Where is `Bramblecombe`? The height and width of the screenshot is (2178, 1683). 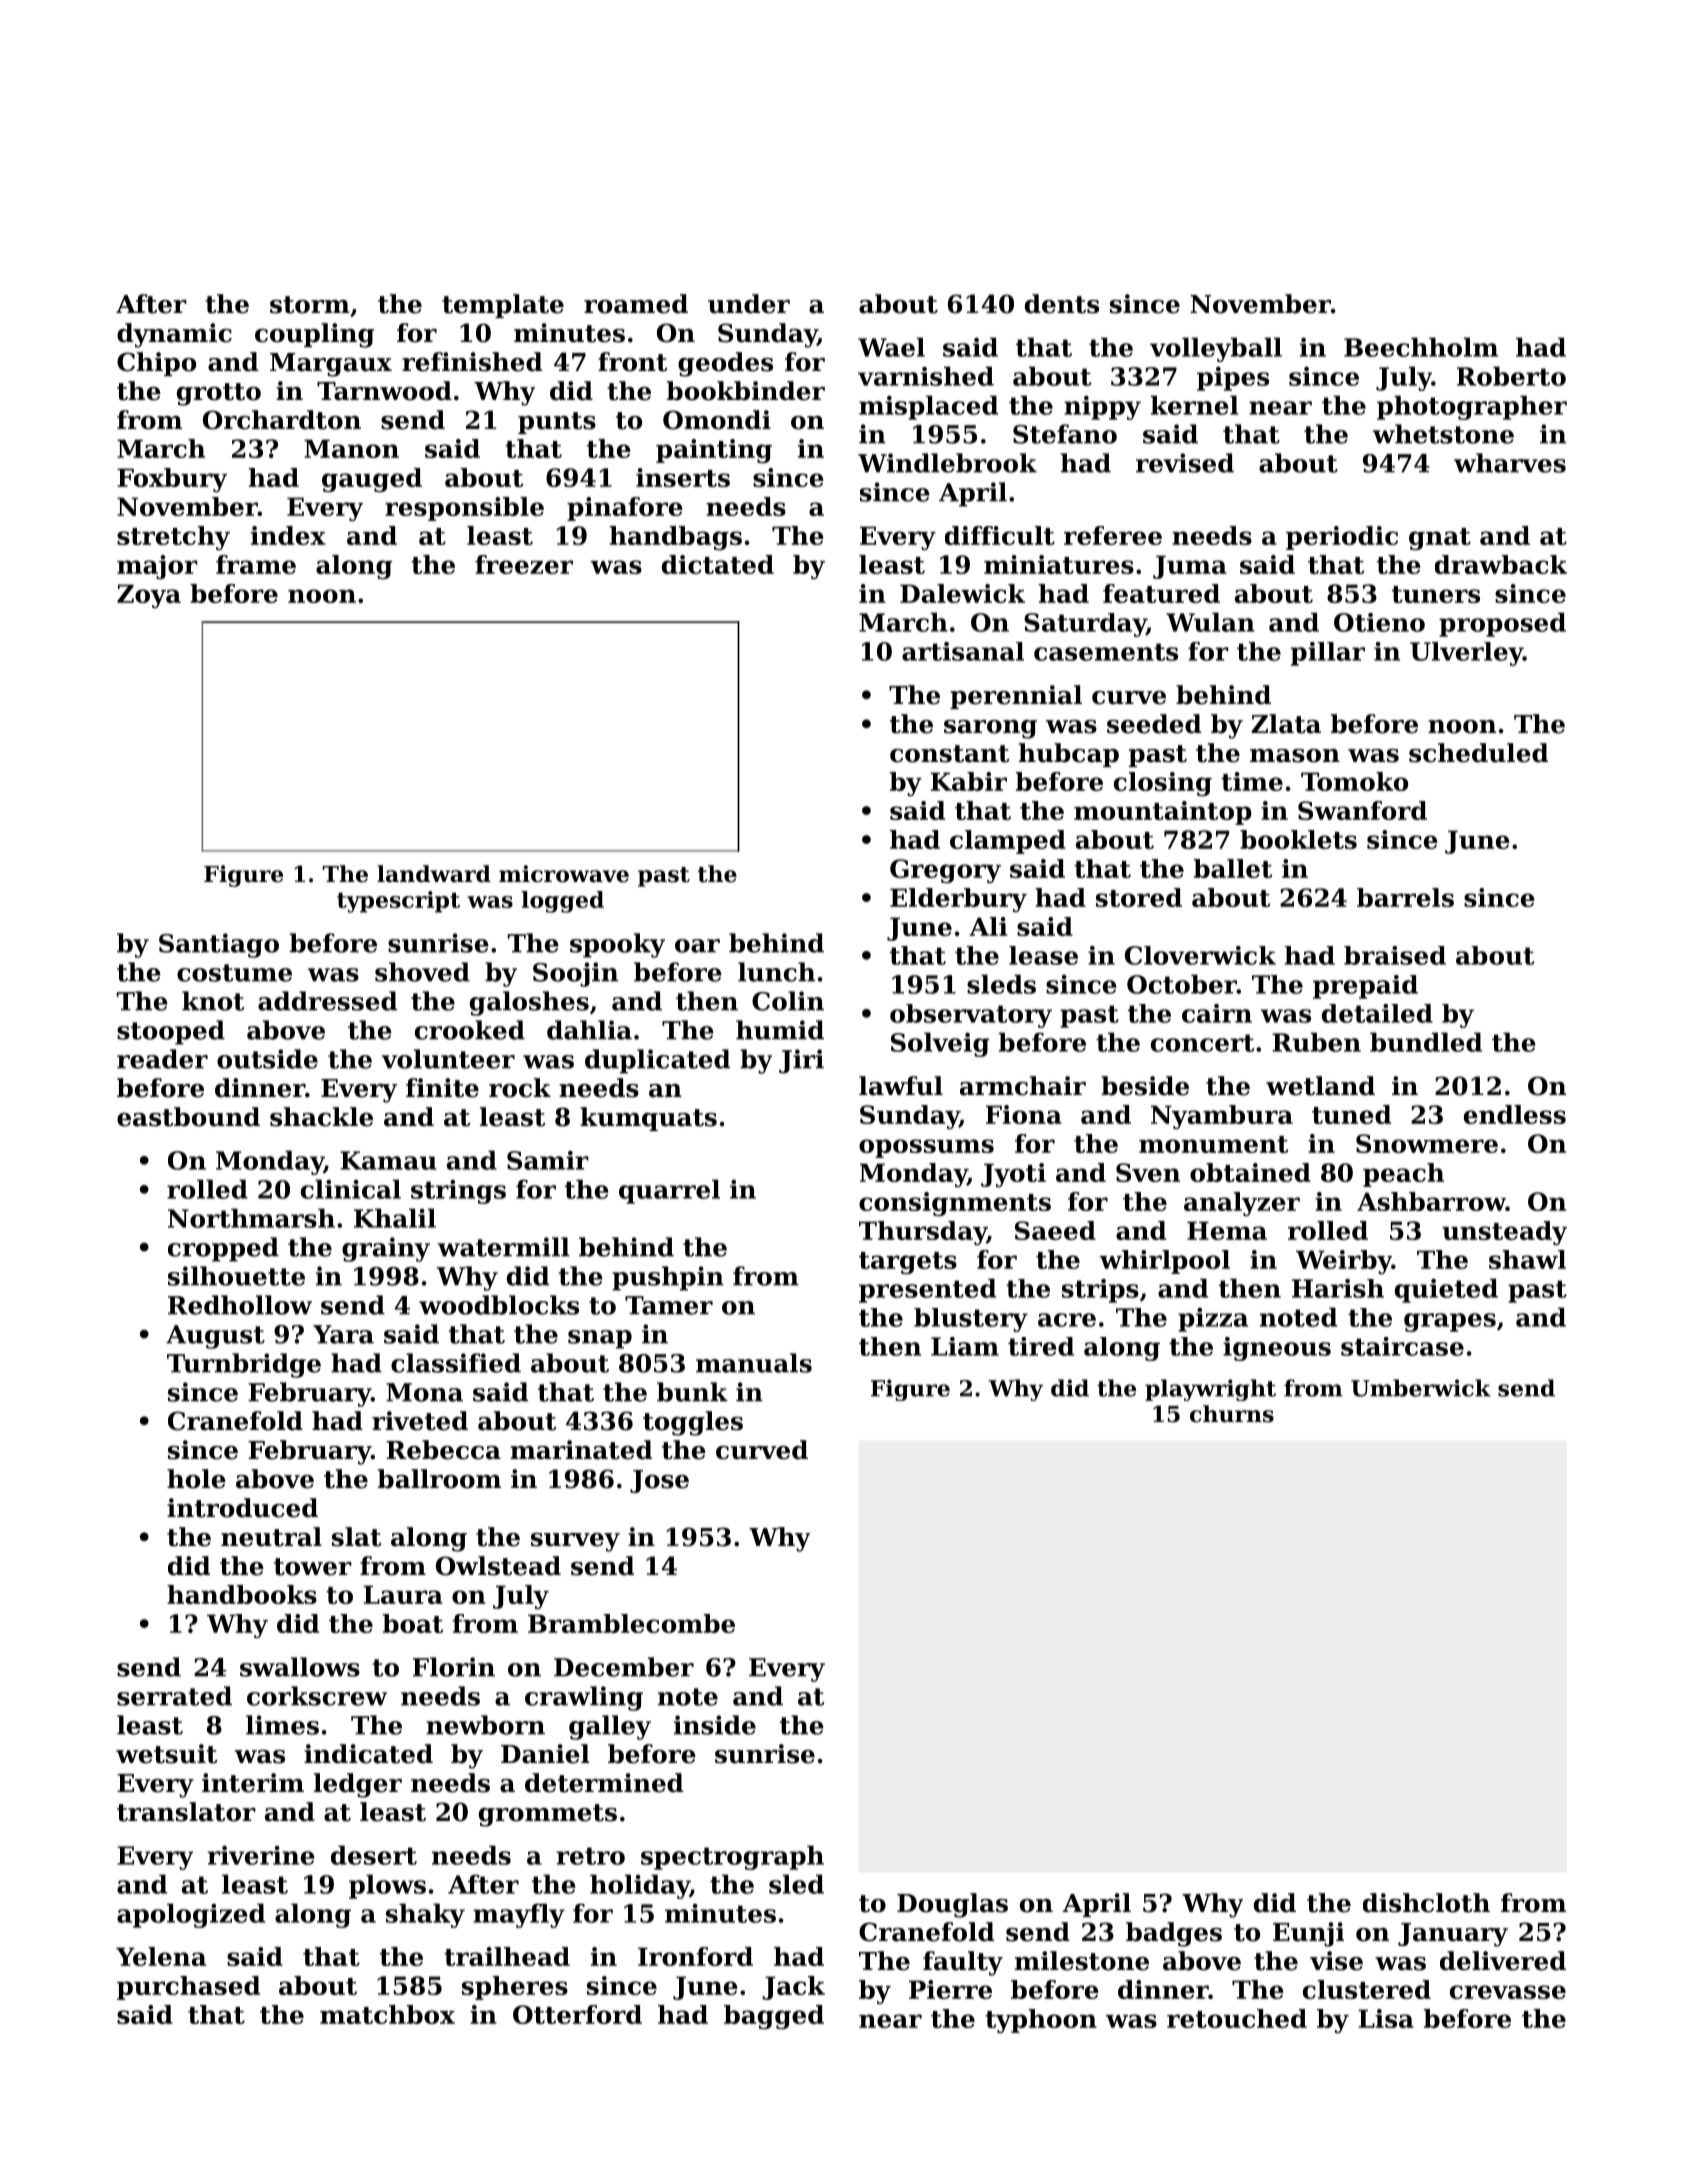
Bramblecombe is located at coordinates (631, 1623).
